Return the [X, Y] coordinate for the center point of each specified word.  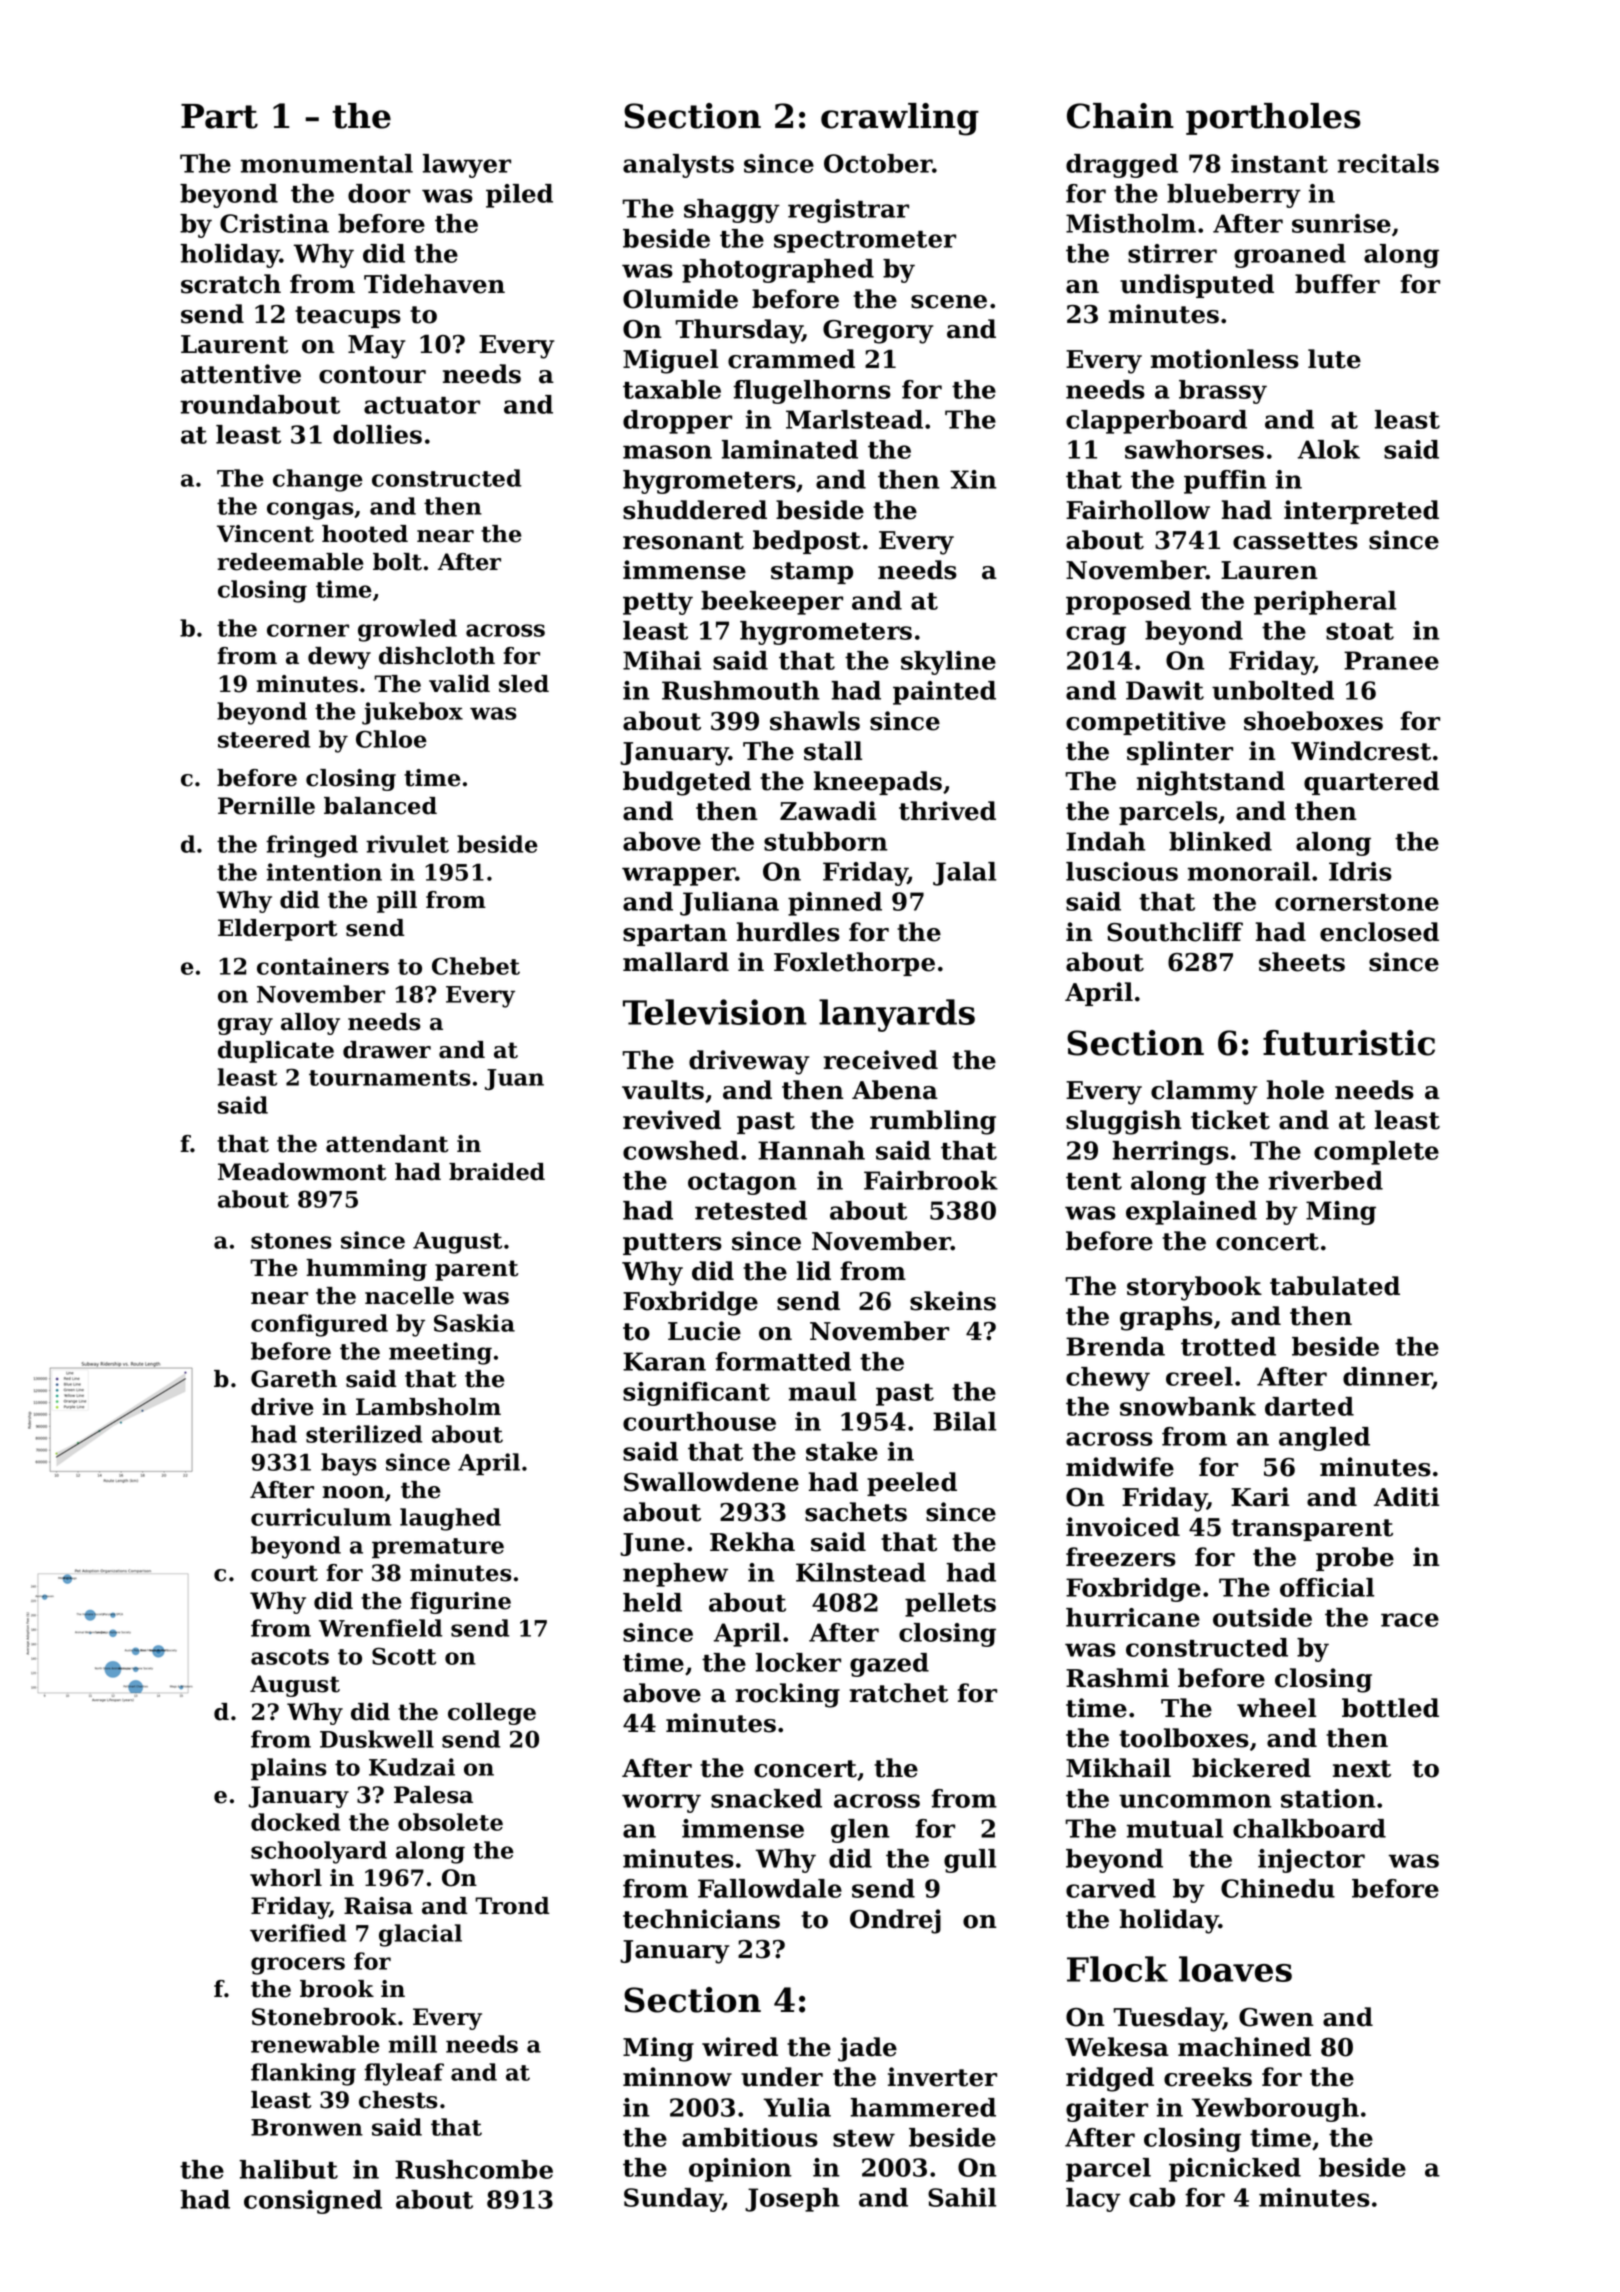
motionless [1225, 359]
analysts [678, 166]
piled [519, 196]
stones [291, 1241]
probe [1355, 1559]
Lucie [704, 1331]
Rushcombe [474, 2169]
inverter [942, 2077]
